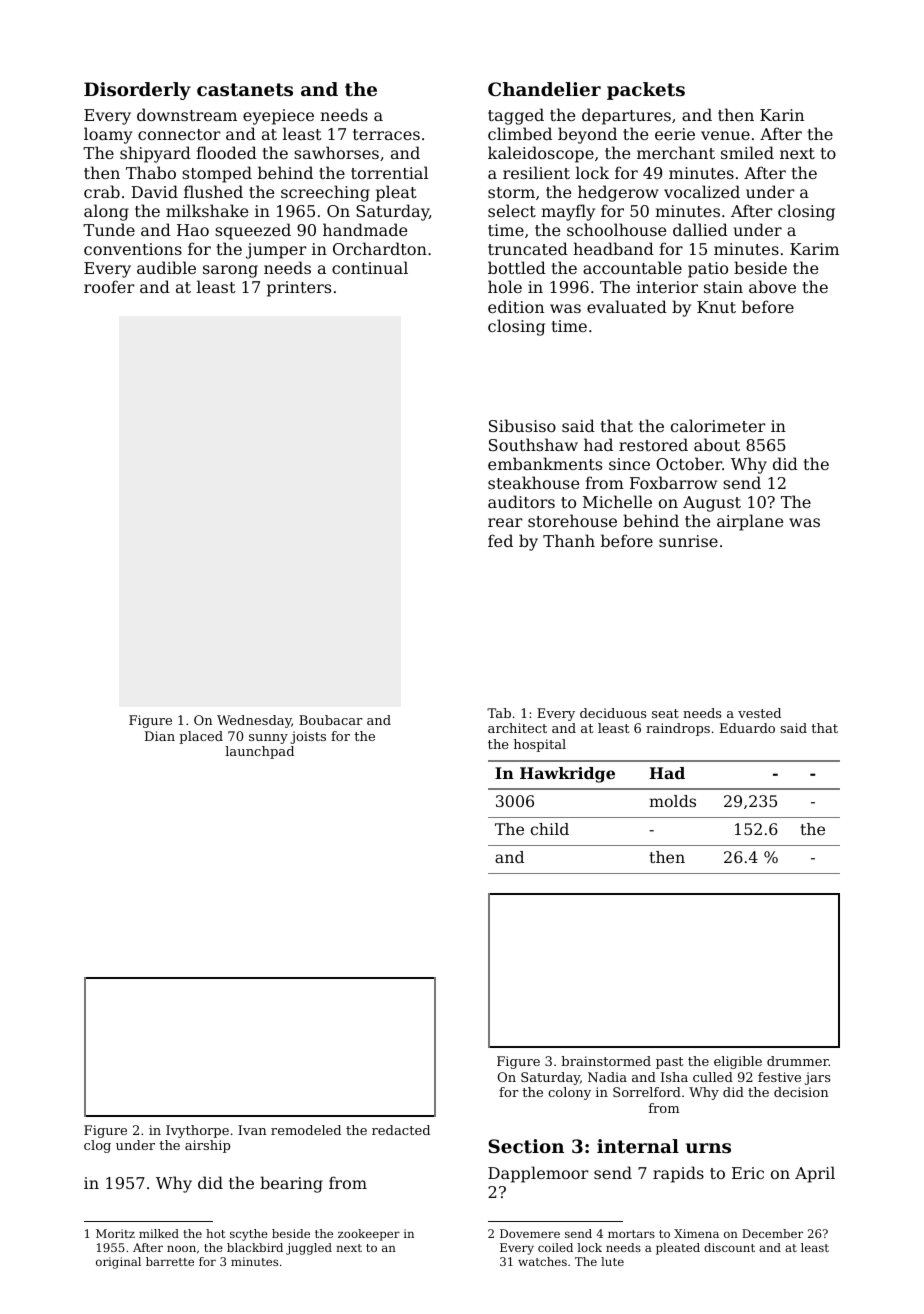  Describe the element at coordinates (814, 249) in the screenshot. I see `Karim` at that location.
